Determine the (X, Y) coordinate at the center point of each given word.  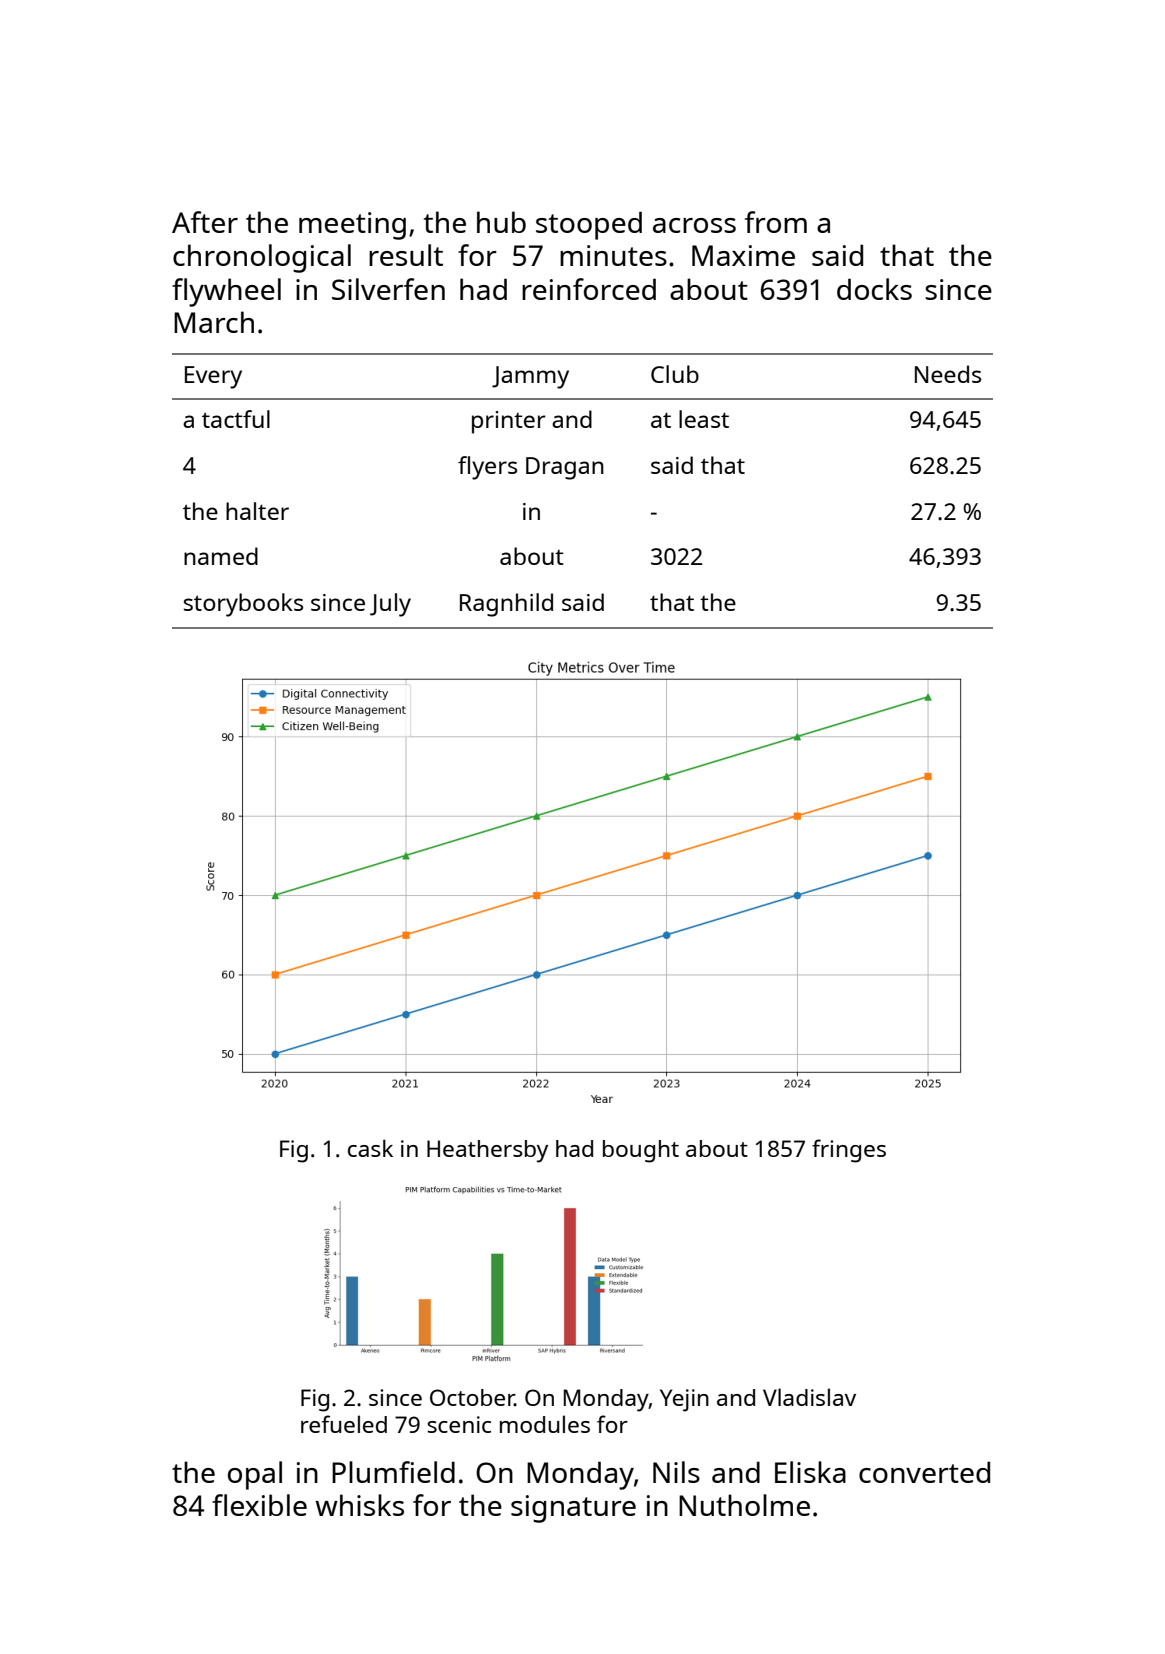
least (704, 419)
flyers (487, 468)
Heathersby (487, 1151)
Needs (948, 374)
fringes (849, 1151)
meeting (352, 226)
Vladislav (809, 1397)
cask (370, 1148)
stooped (589, 225)
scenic (459, 1424)
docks (874, 289)
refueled (344, 1424)
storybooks (243, 605)
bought (641, 1151)
